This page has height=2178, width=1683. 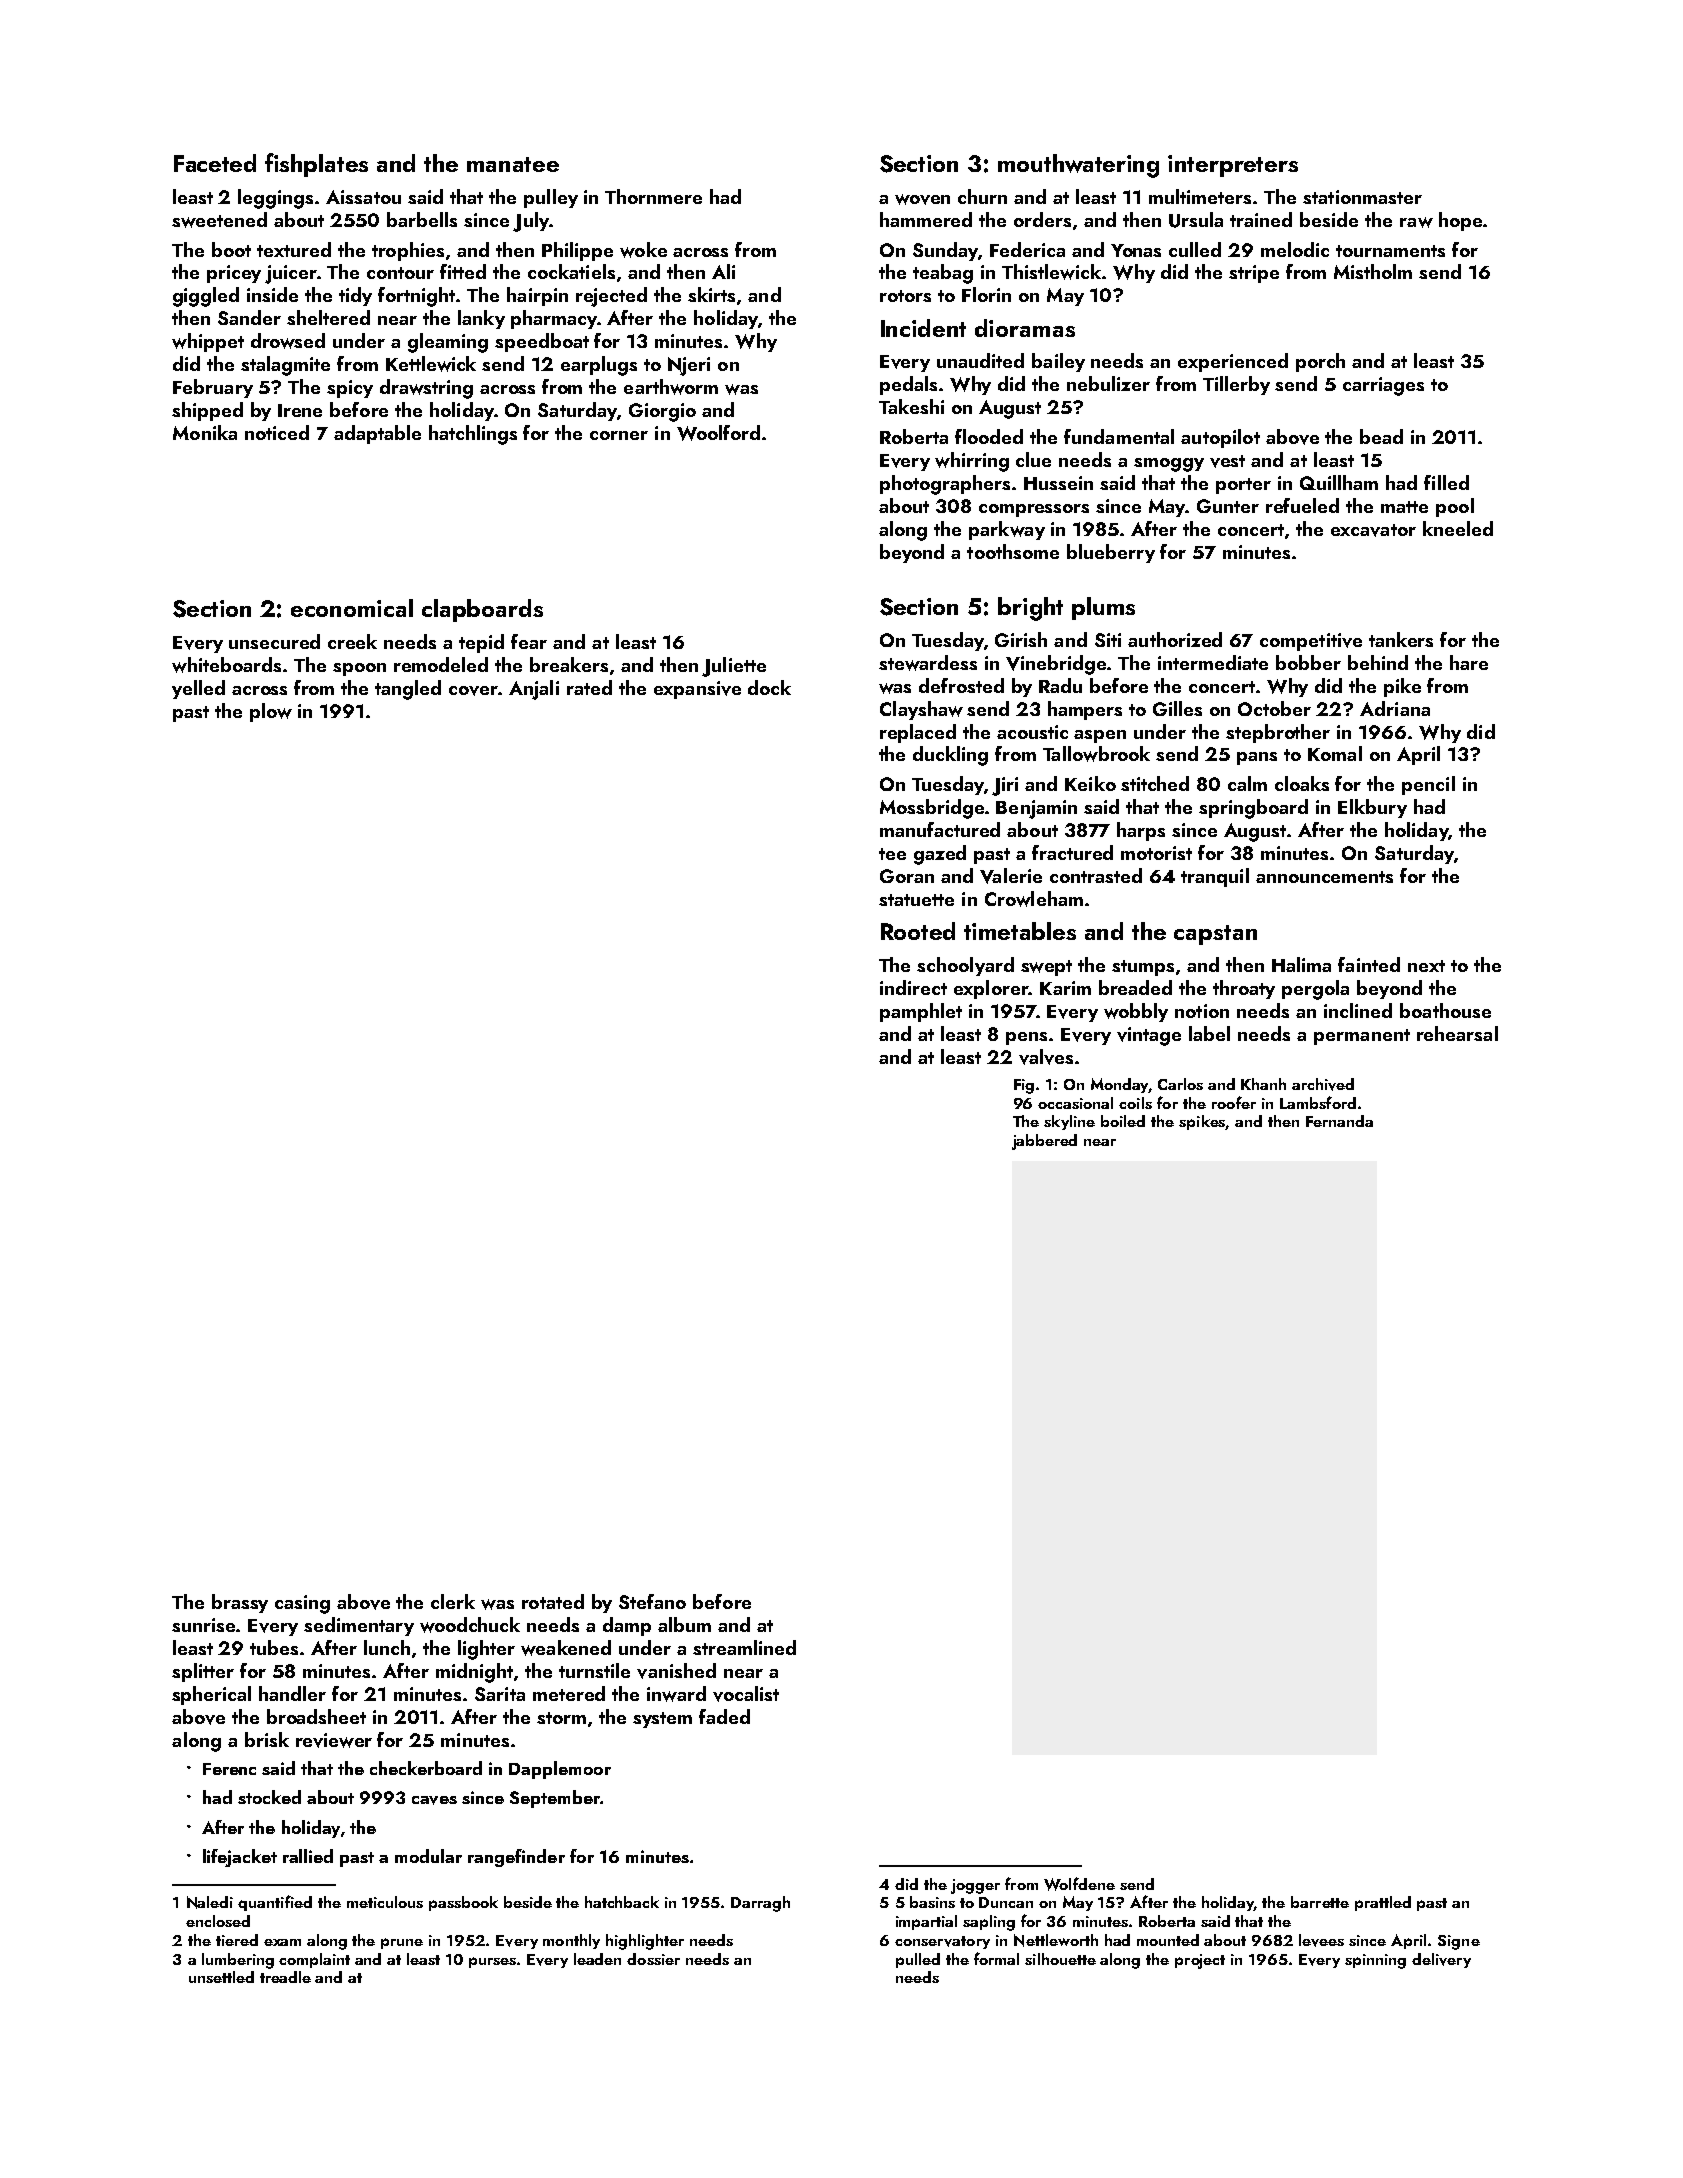 I want to click on plow, so click(x=271, y=712).
